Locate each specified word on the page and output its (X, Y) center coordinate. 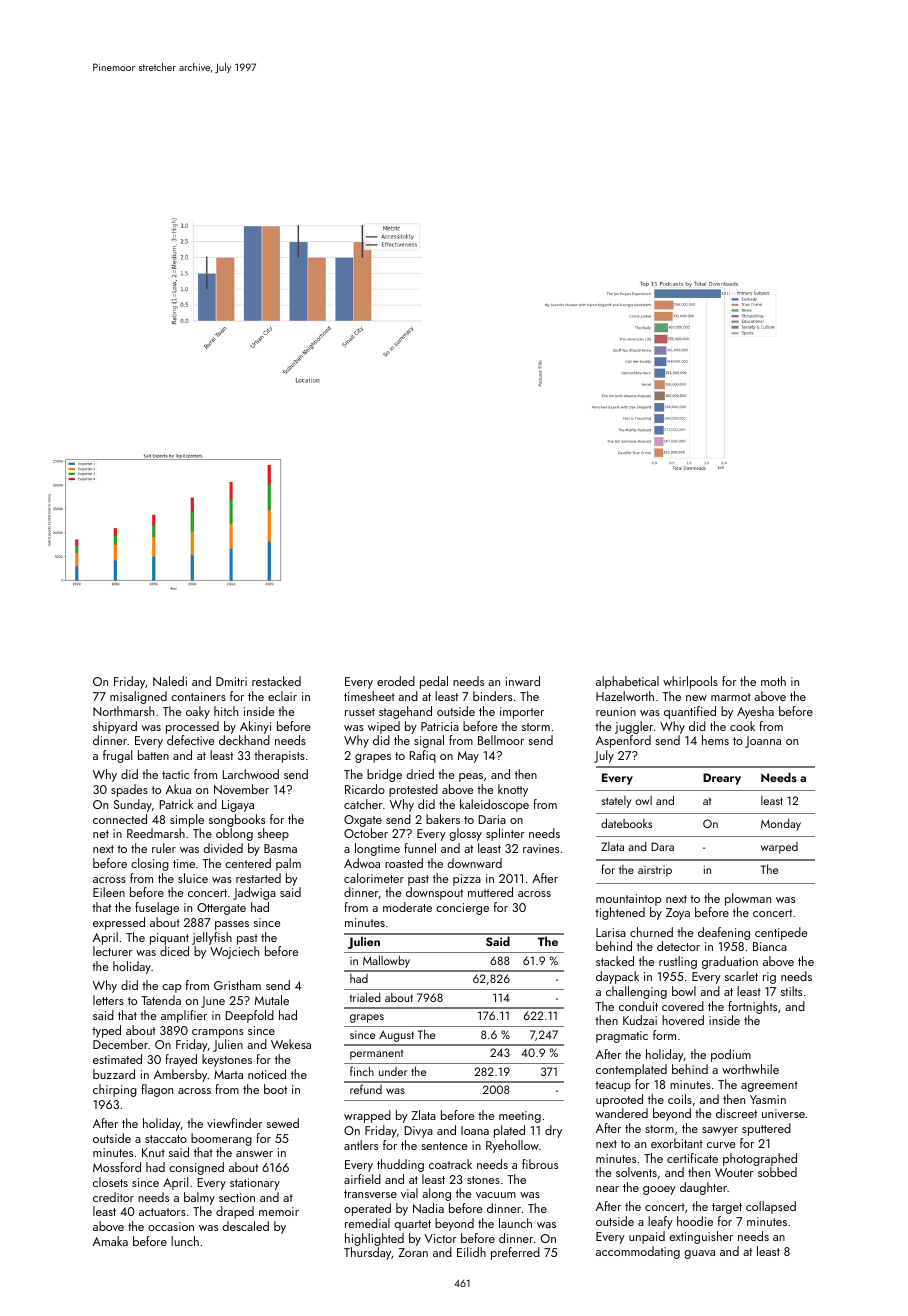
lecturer (113, 951)
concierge (462, 909)
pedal (434, 682)
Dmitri (231, 681)
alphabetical (627, 682)
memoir (279, 1211)
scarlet (741, 976)
